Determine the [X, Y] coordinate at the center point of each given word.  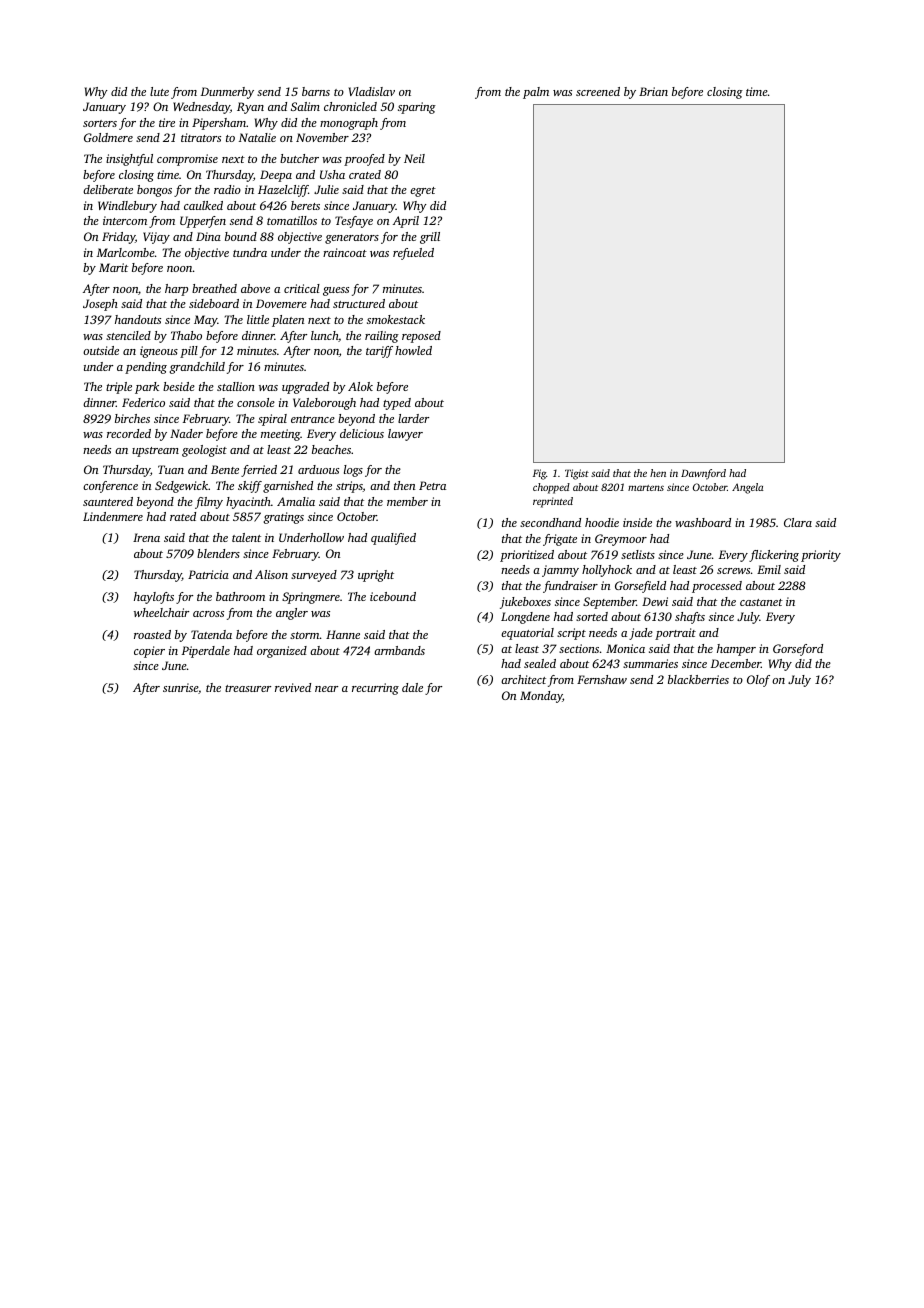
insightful [129, 160]
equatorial [527, 634]
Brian [653, 91]
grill [430, 238]
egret [423, 192]
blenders [218, 553]
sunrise [180, 687]
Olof [758, 681]
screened [598, 91]
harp [176, 290]
